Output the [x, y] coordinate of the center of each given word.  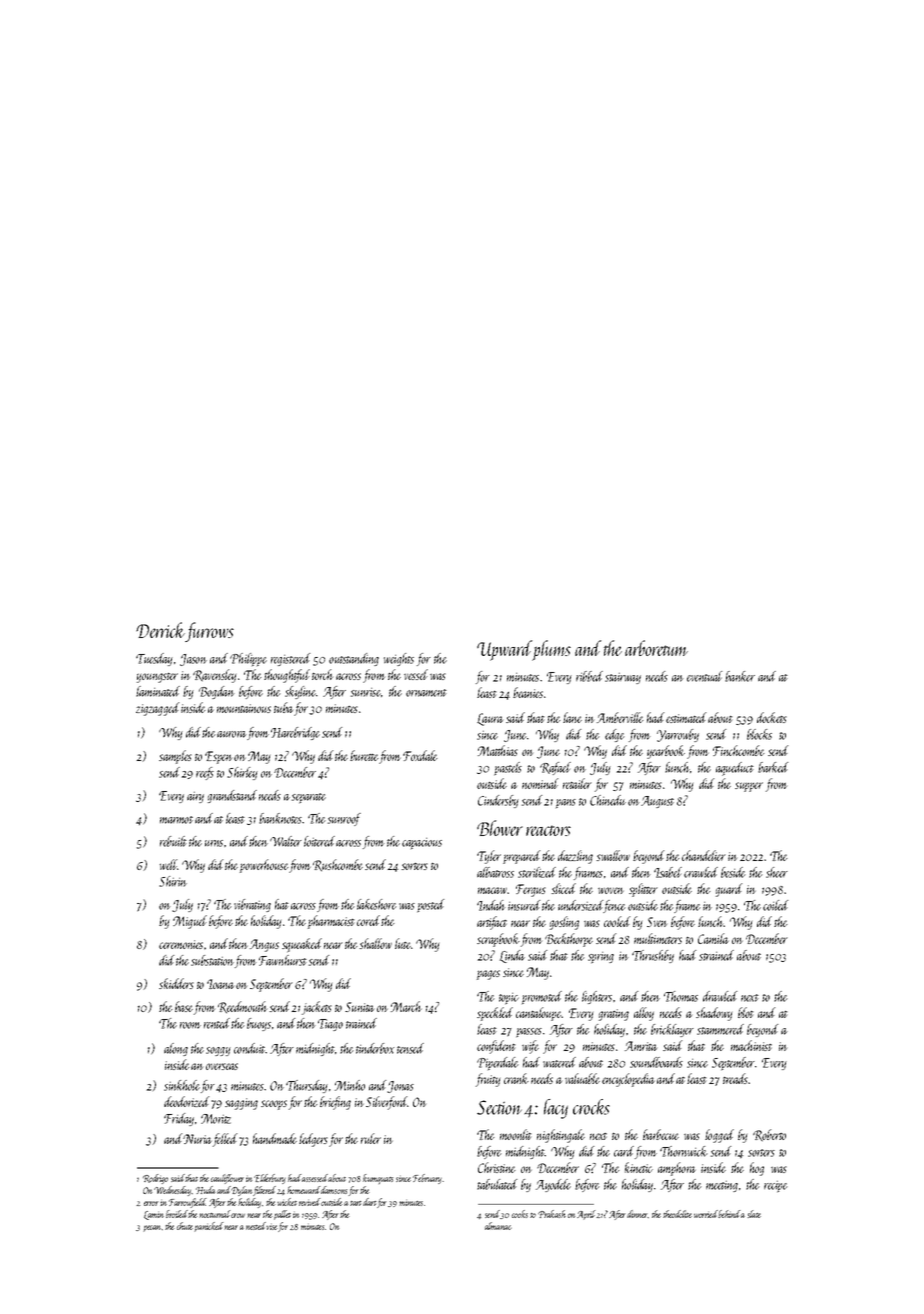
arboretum [656, 648]
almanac [498, 1226]
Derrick [160, 630]
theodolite [677, 1214]
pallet [282, 1215]
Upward [504, 650]
